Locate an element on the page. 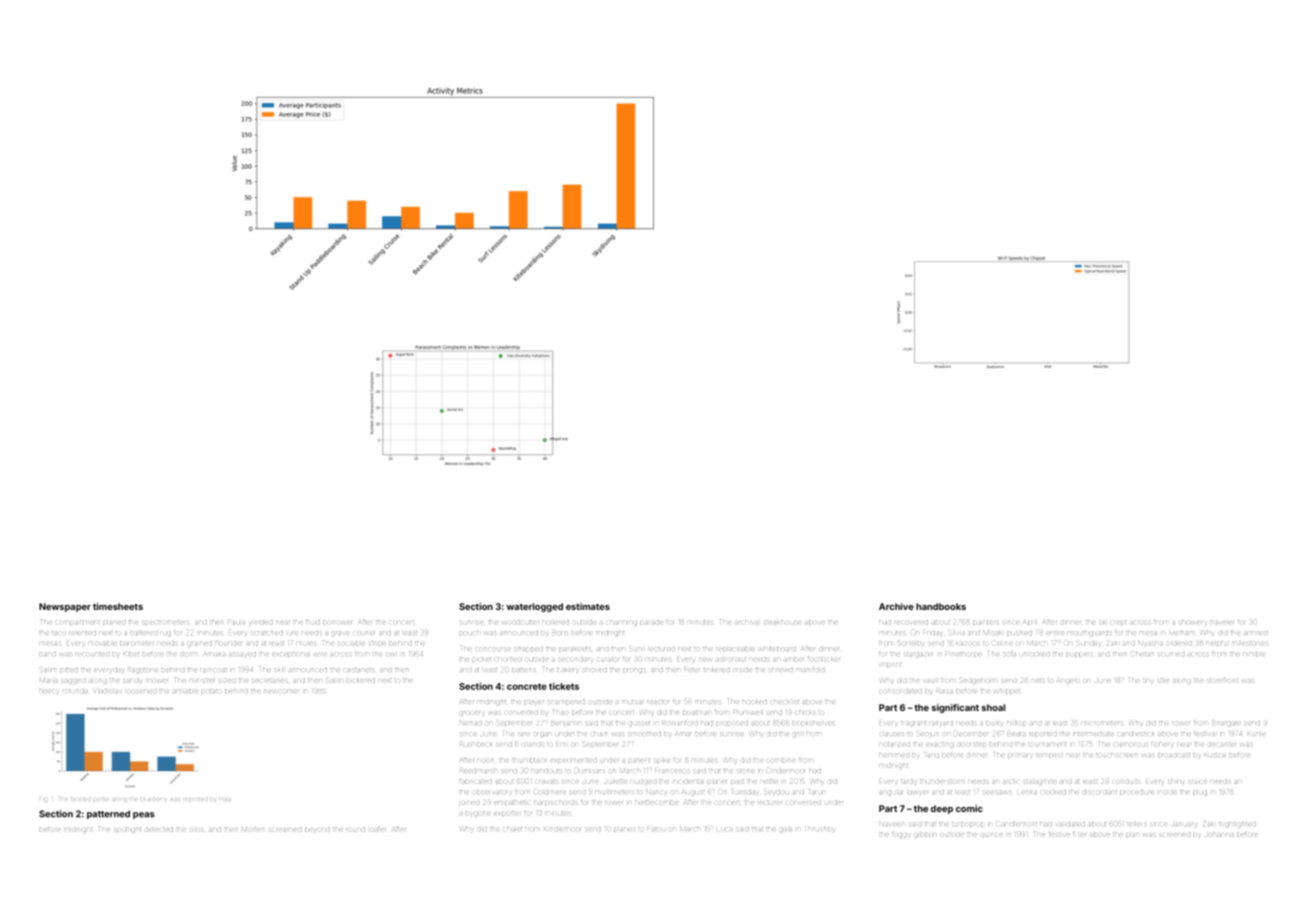 The height and width of the page is (924, 1308). patterned is located at coordinates (108, 814).
